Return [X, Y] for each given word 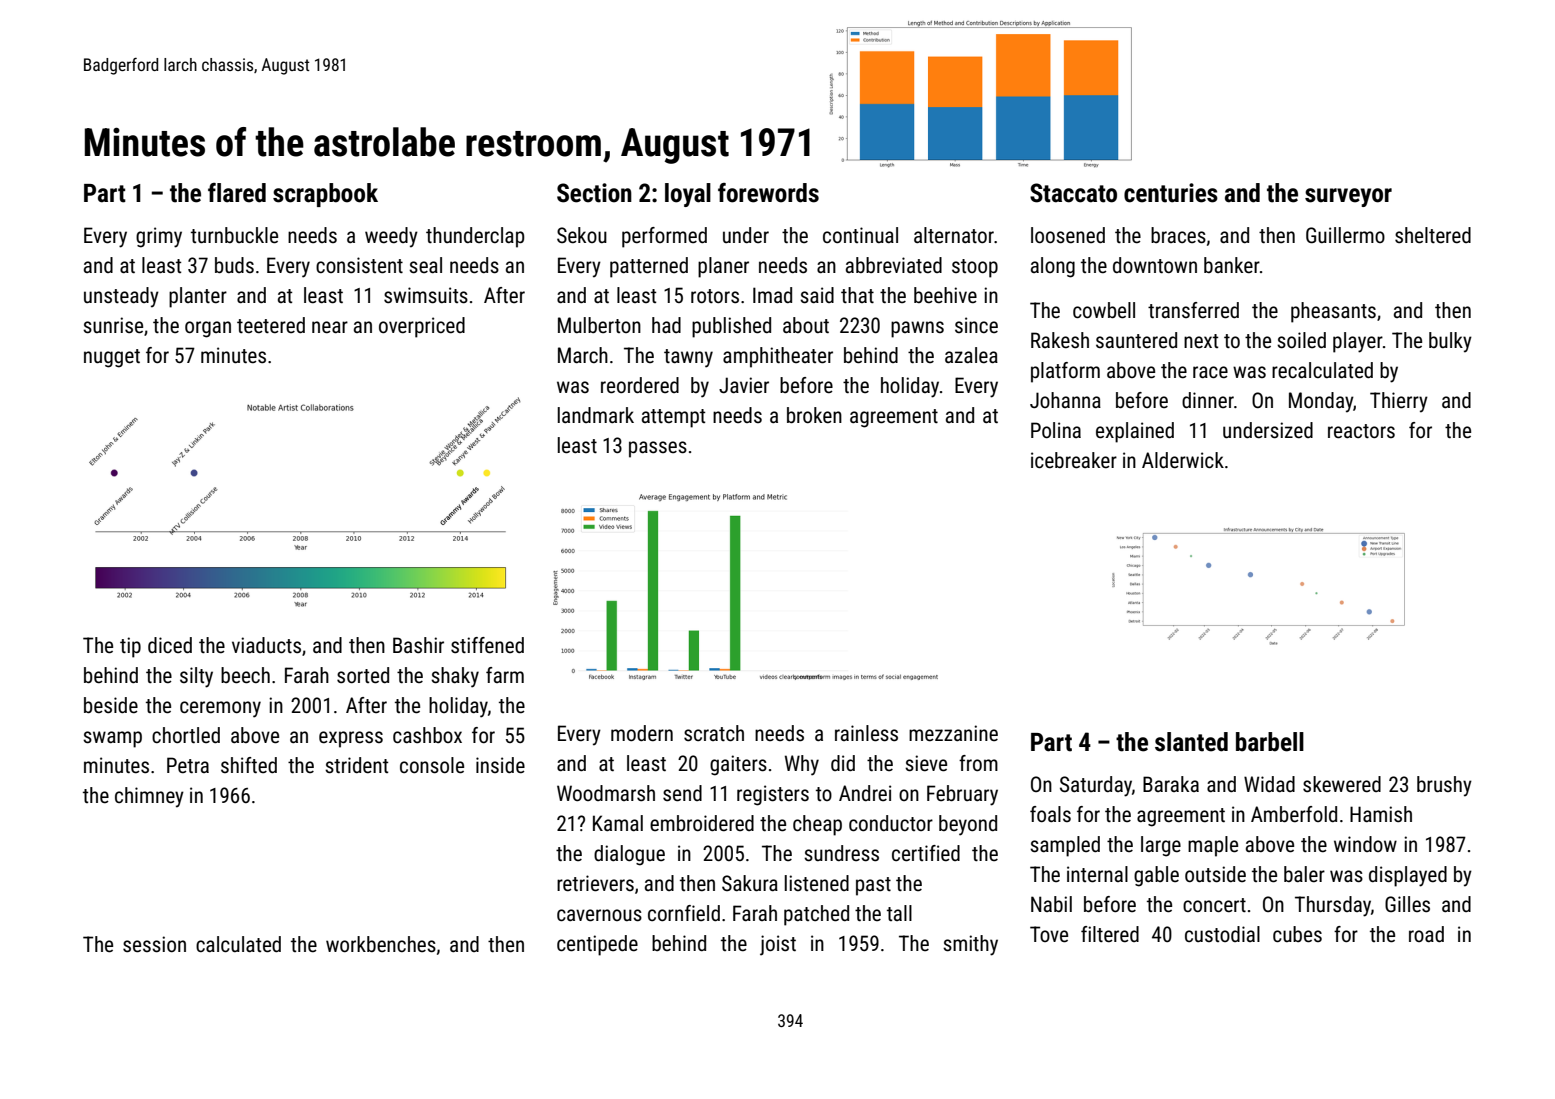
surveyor [1348, 197]
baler [1304, 874]
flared [237, 193]
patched [816, 915]
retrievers [595, 883]
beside [111, 705]
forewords [768, 193]
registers [773, 795]
